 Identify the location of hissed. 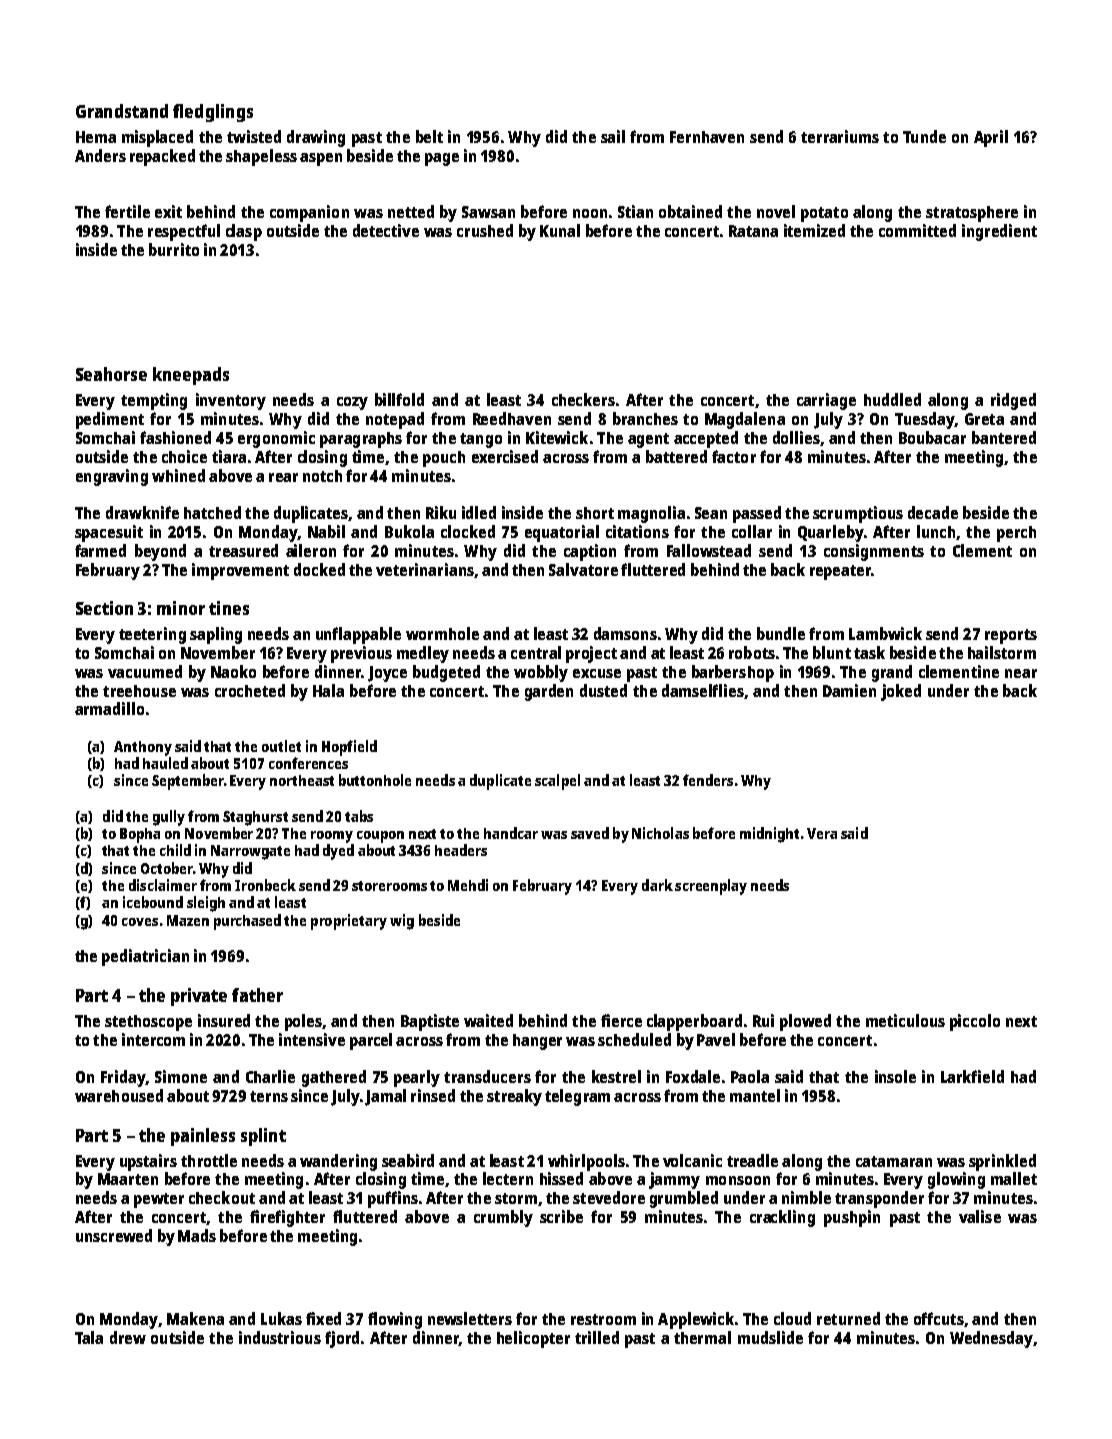
(561, 1178).
